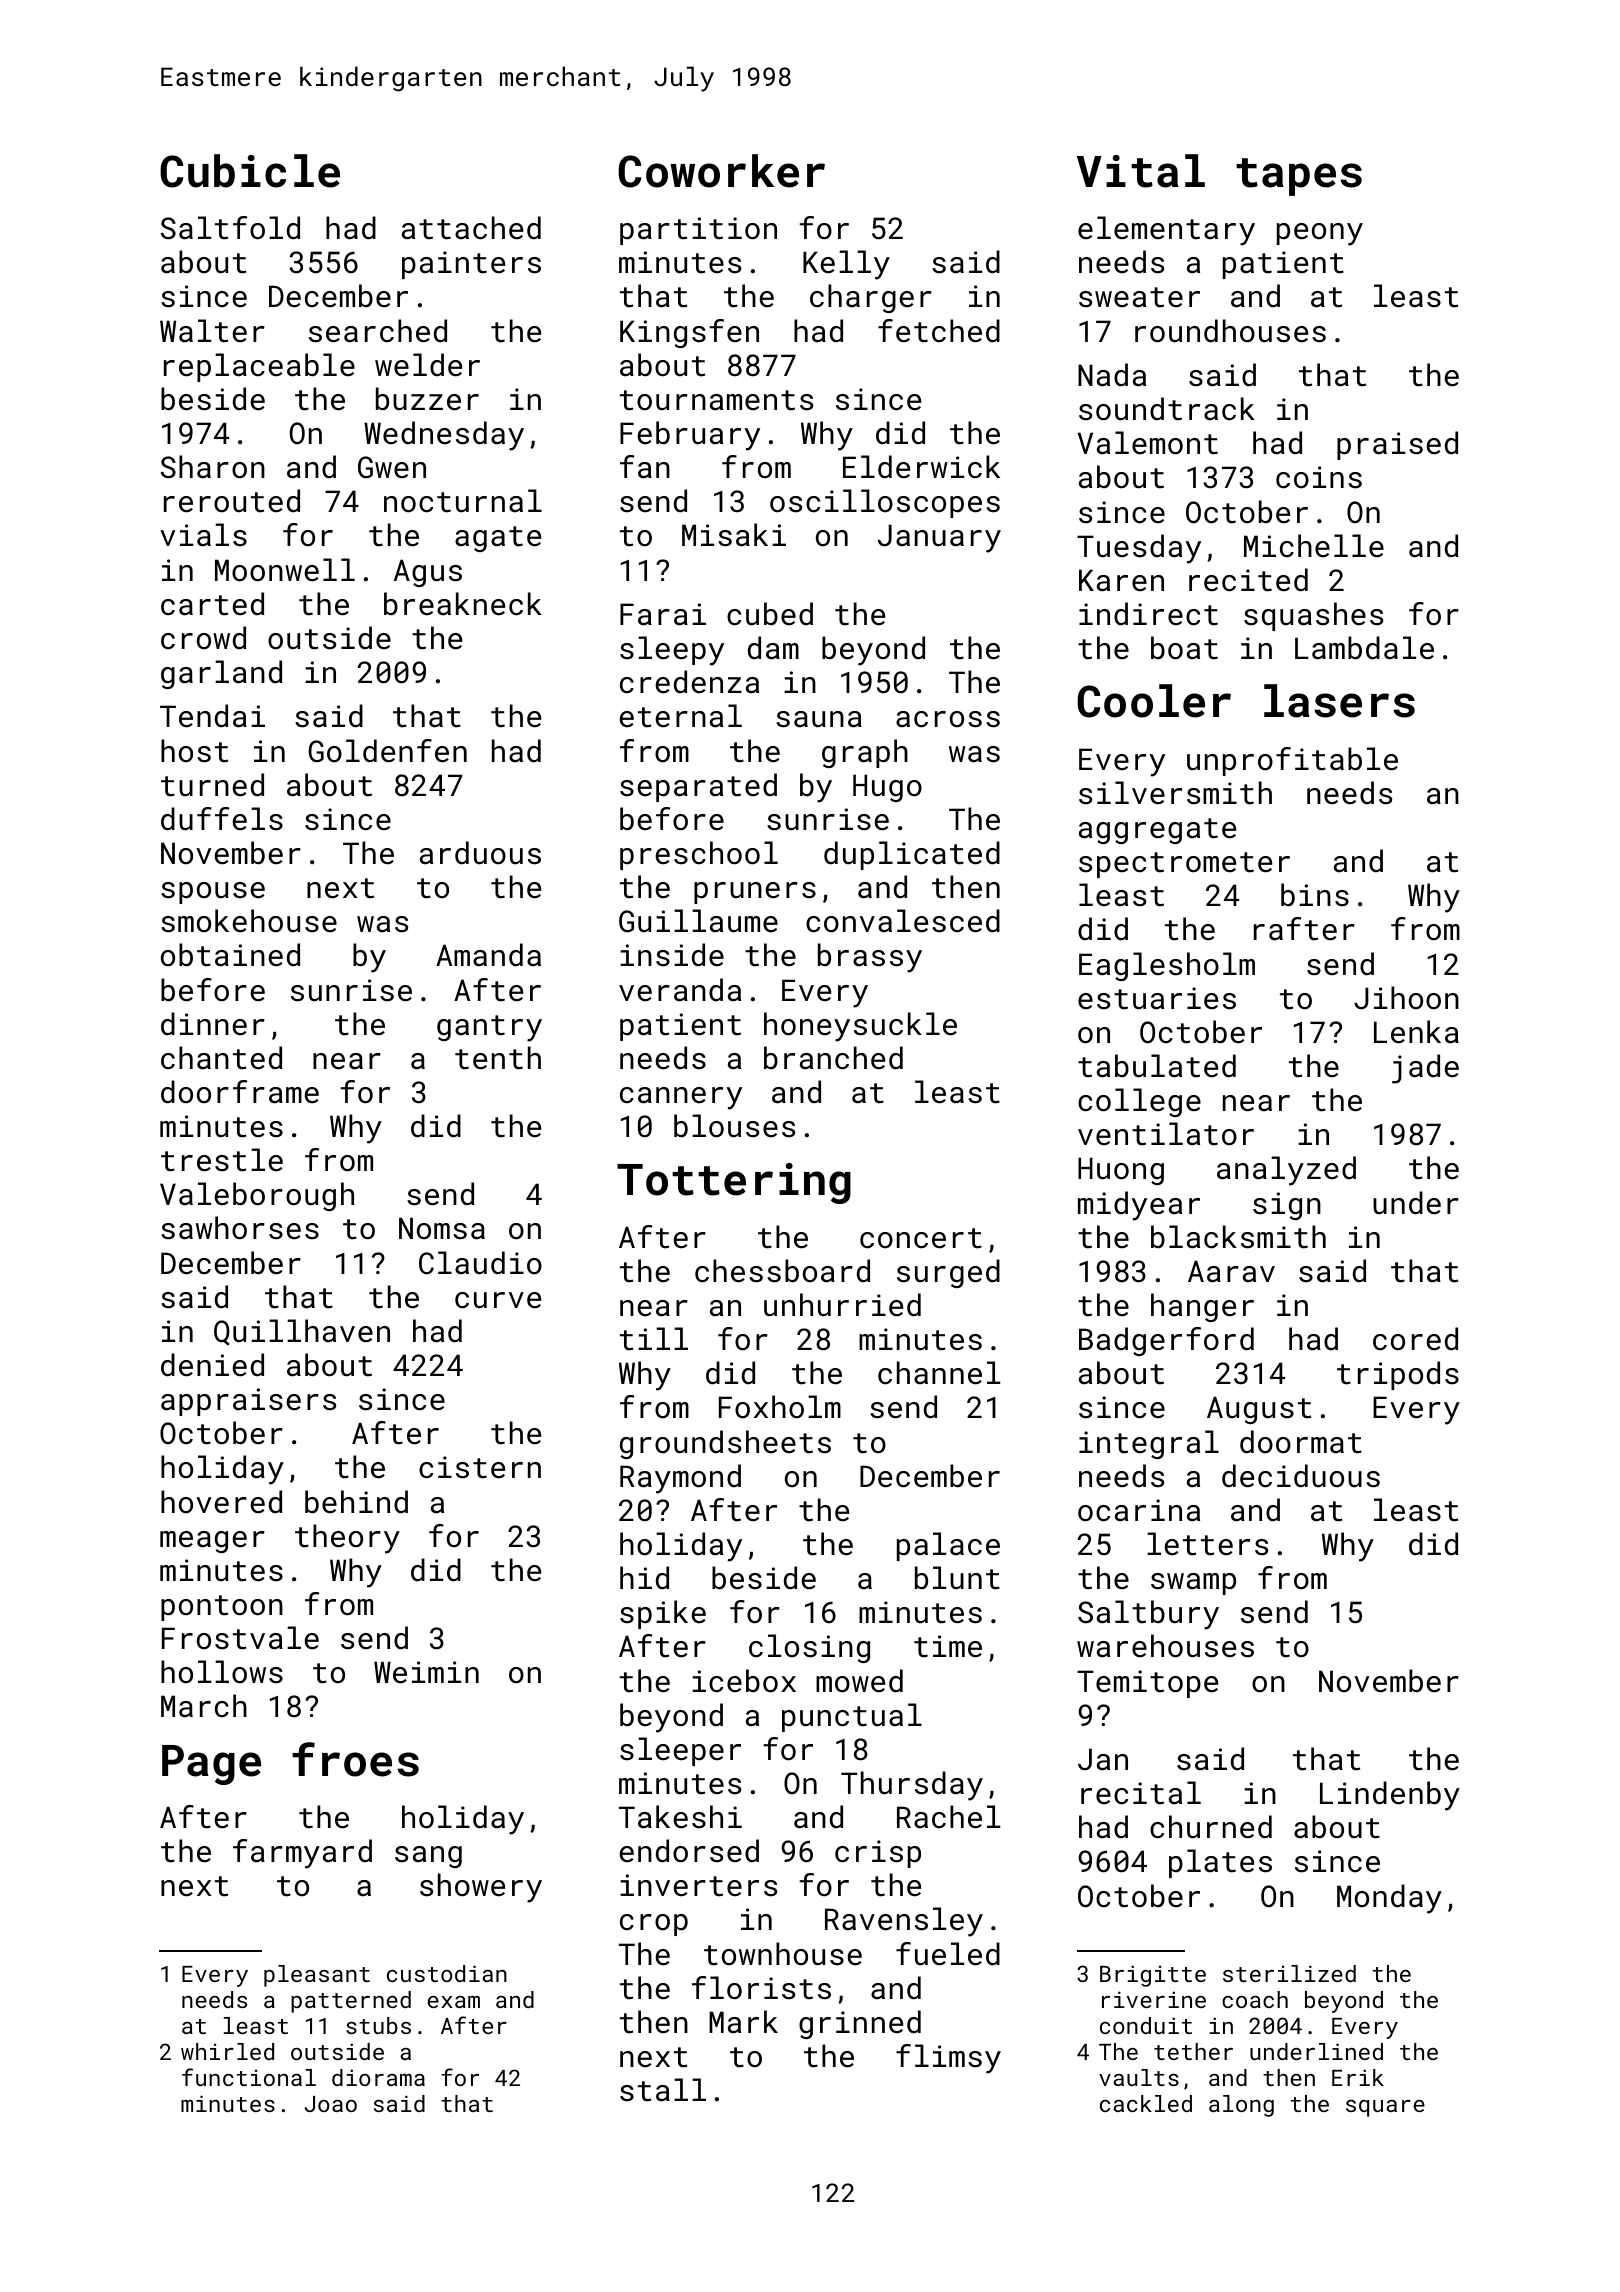 The width and height of the screenshot is (1620, 2292). Describe the element at coordinates (663, 2090) in the screenshot. I see `stall` at that location.
